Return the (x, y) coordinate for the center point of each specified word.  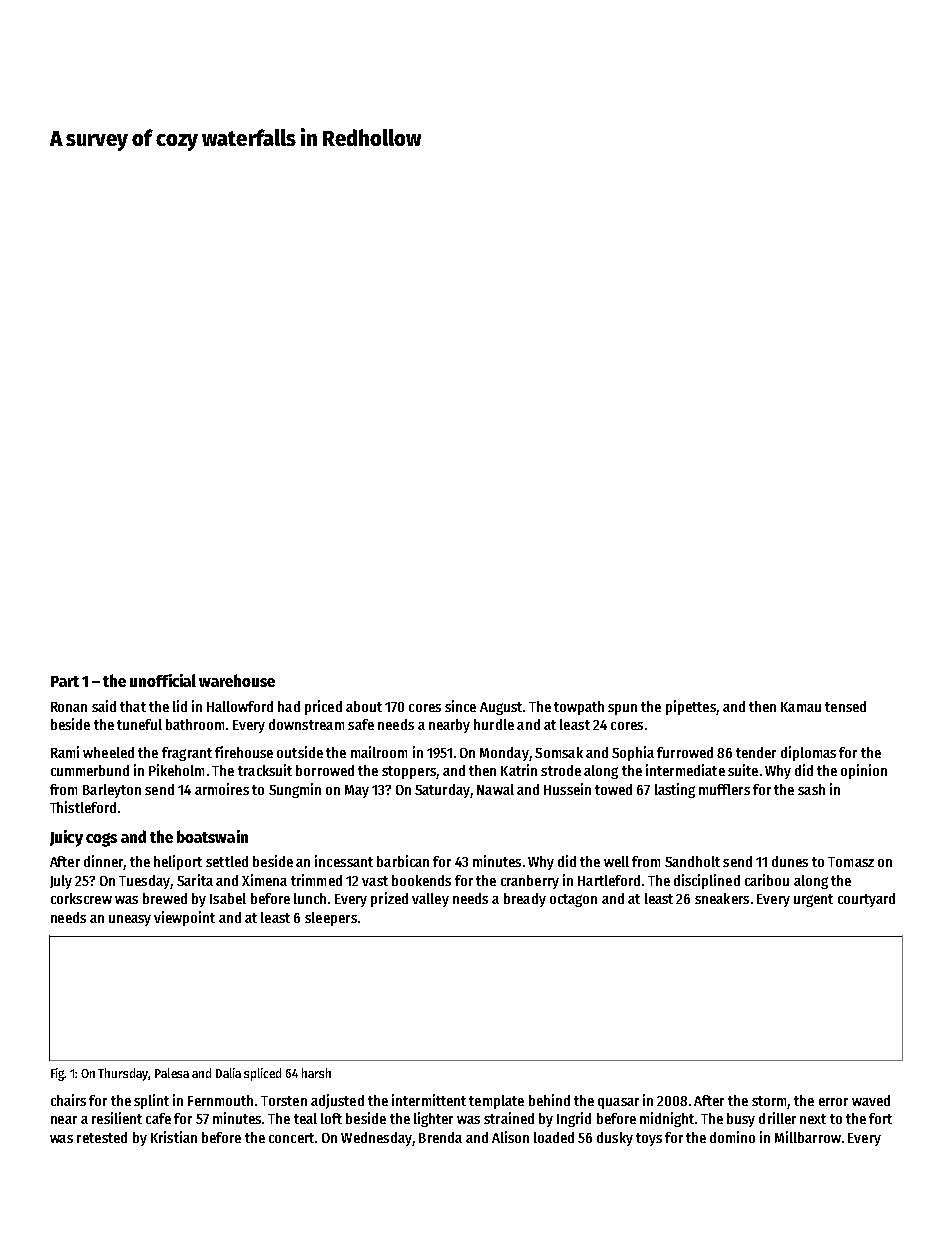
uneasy (130, 920)
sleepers (331, 919)
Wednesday (376, 1139)
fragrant (187, 754)
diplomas (808, 753)
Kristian (174, 1137)
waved (871, 1100)
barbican (403, 861)
